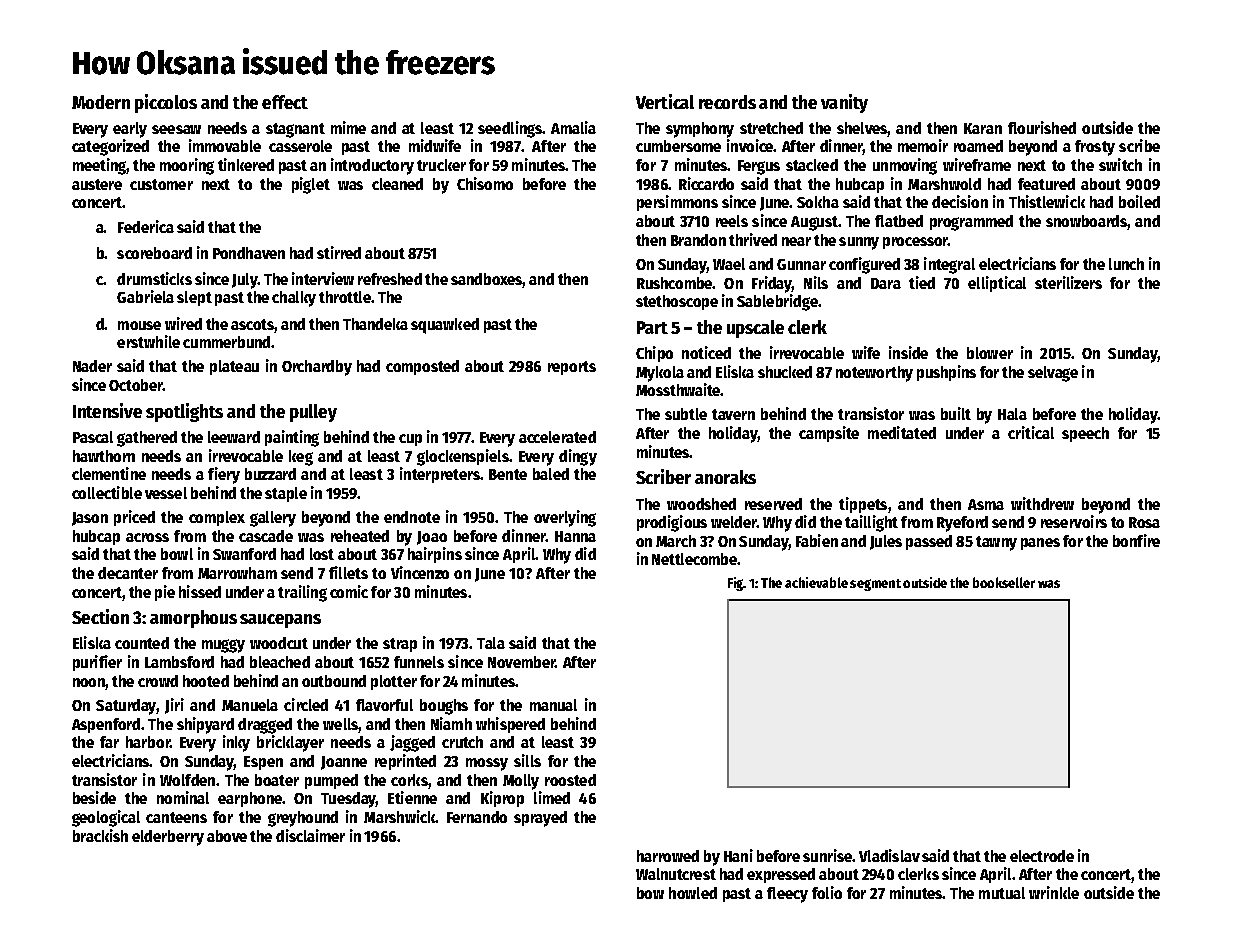 The height and width of the page is (952, 1233). Describe the element at coordinates (693, 893) in the page. I see `howled` at that location.
